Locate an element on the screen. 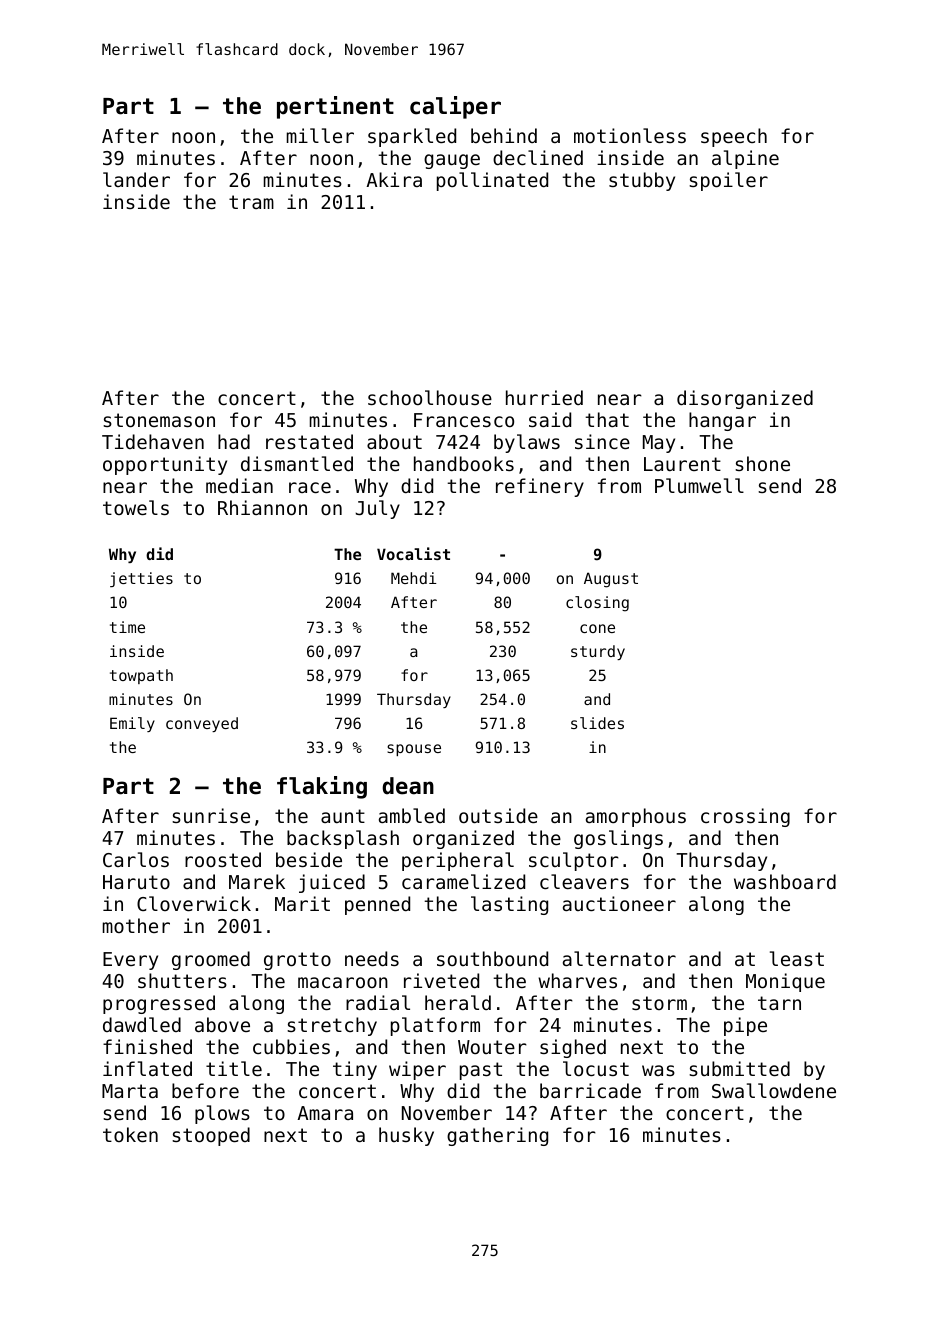 This screenshot has height=1337, width=942. past is located at coordinates (481, 1071).
